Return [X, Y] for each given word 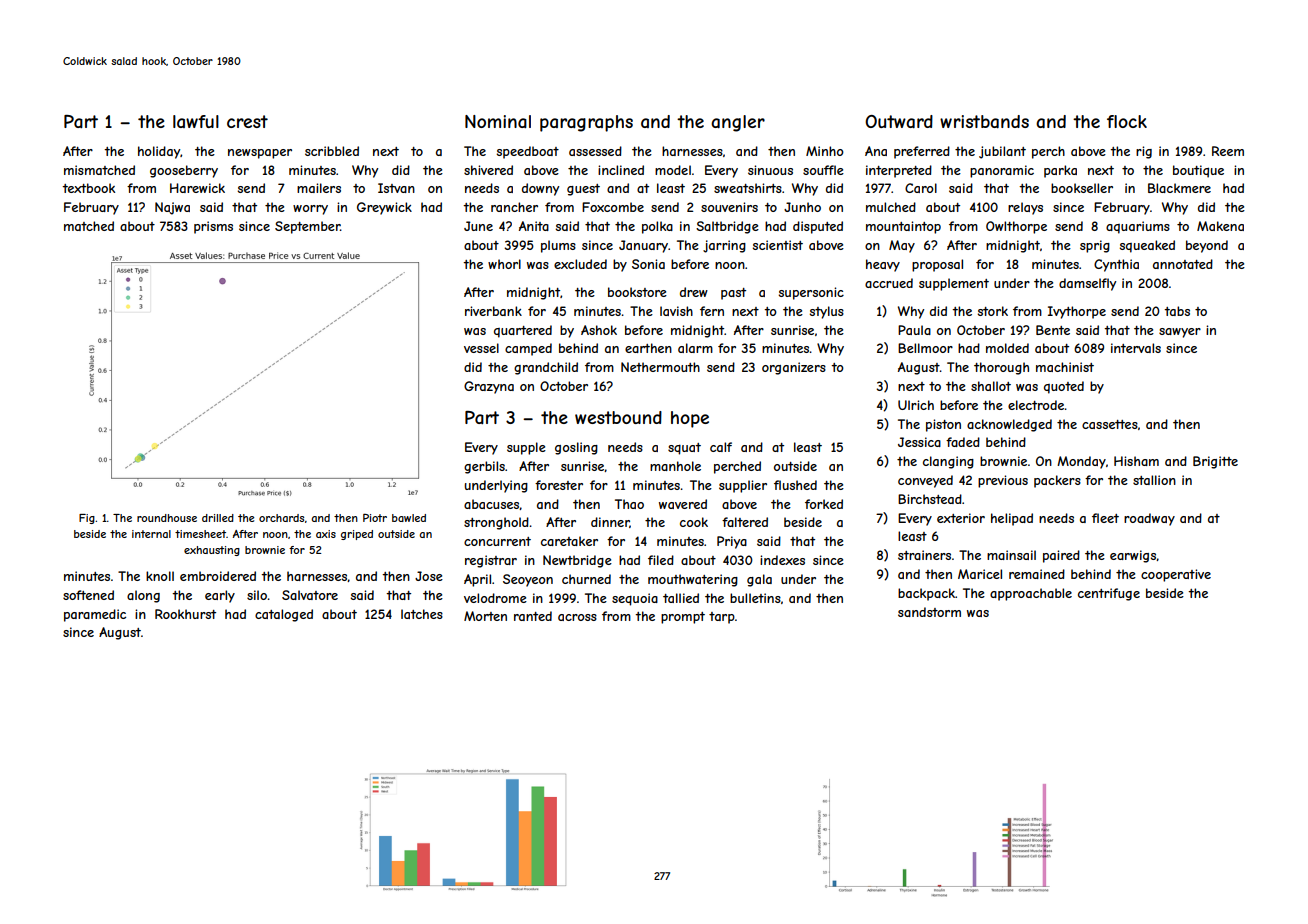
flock [1127, 121]
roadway [1149, 519]
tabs [1177, 311]
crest [247, 121]
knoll [160, 576]
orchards [281, 518]
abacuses [492, 504]
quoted [1064, 387]
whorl [504, 264]
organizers [794, 368]
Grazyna [489, 387]
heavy [883, 265]
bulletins [755, 598]
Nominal [498, 121]
